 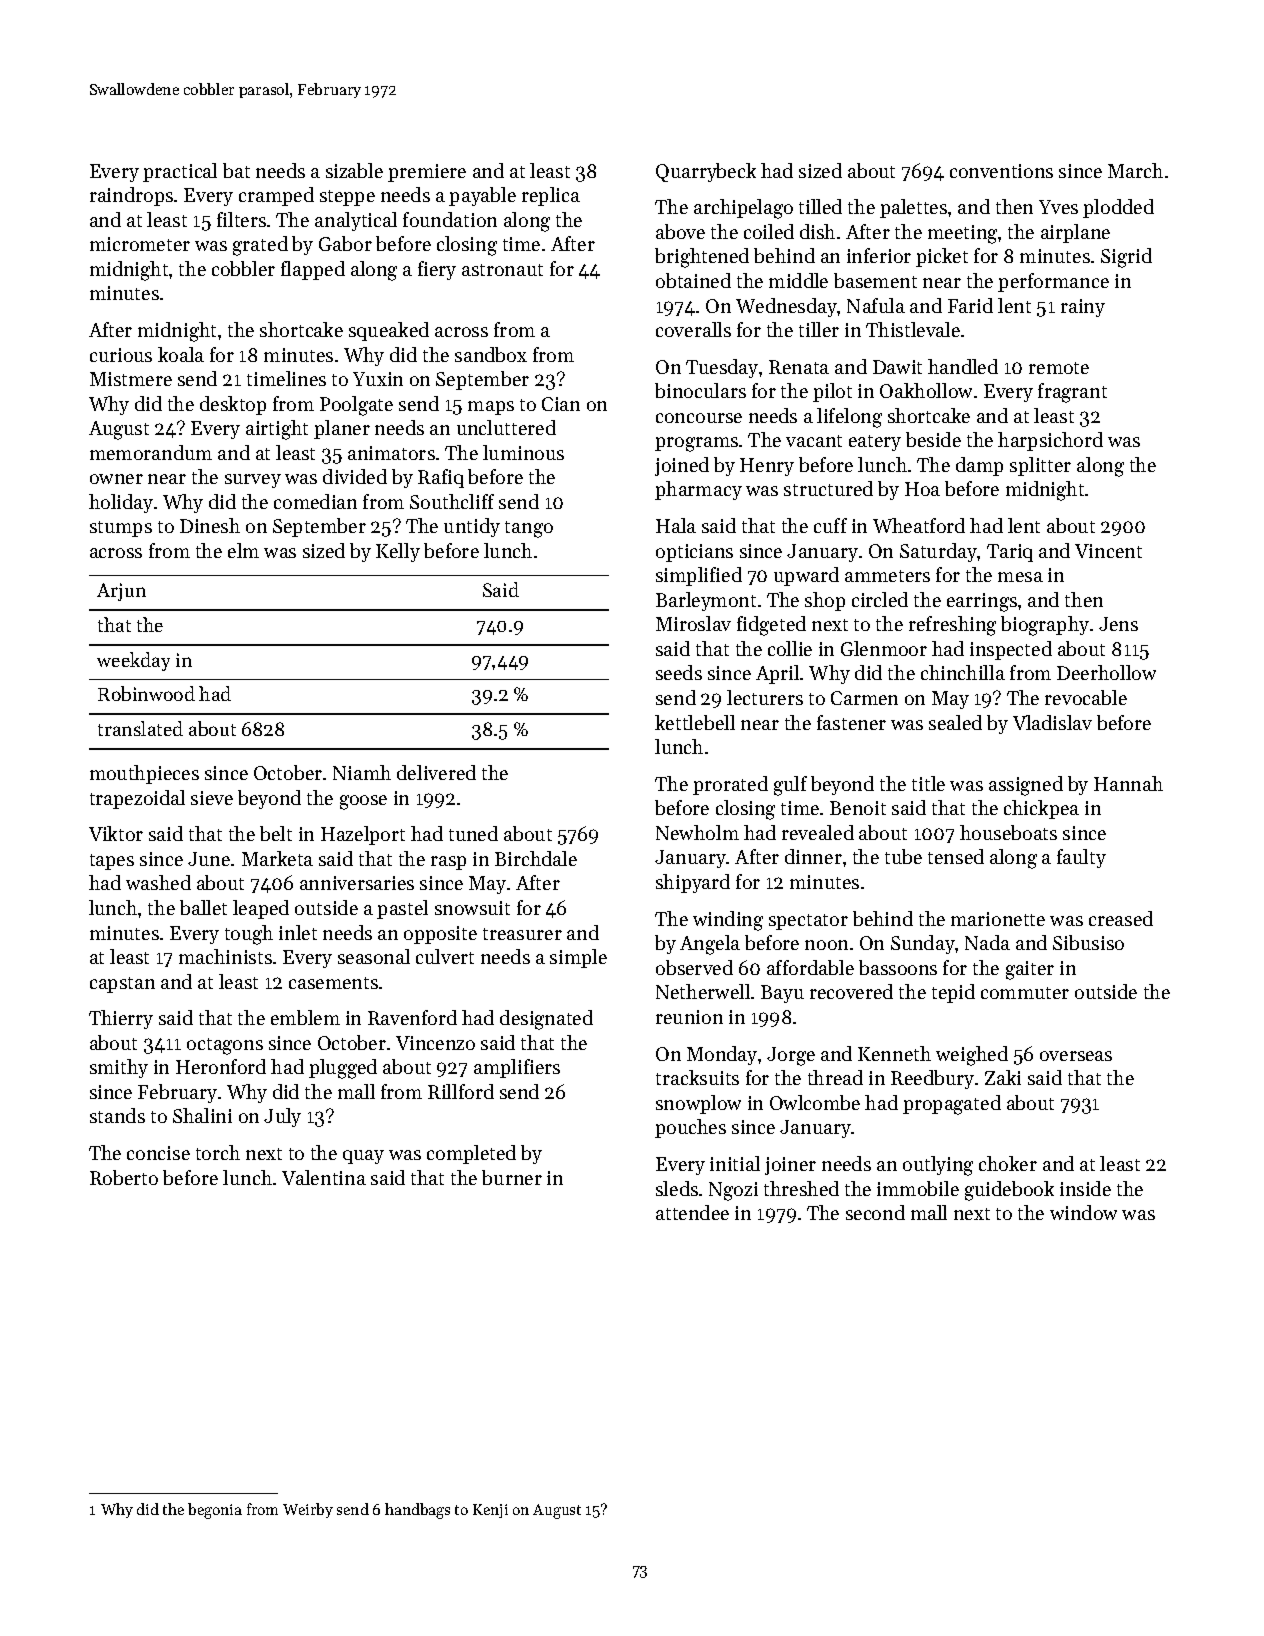 I want to click on window, so click(x=1083, y=1212).
